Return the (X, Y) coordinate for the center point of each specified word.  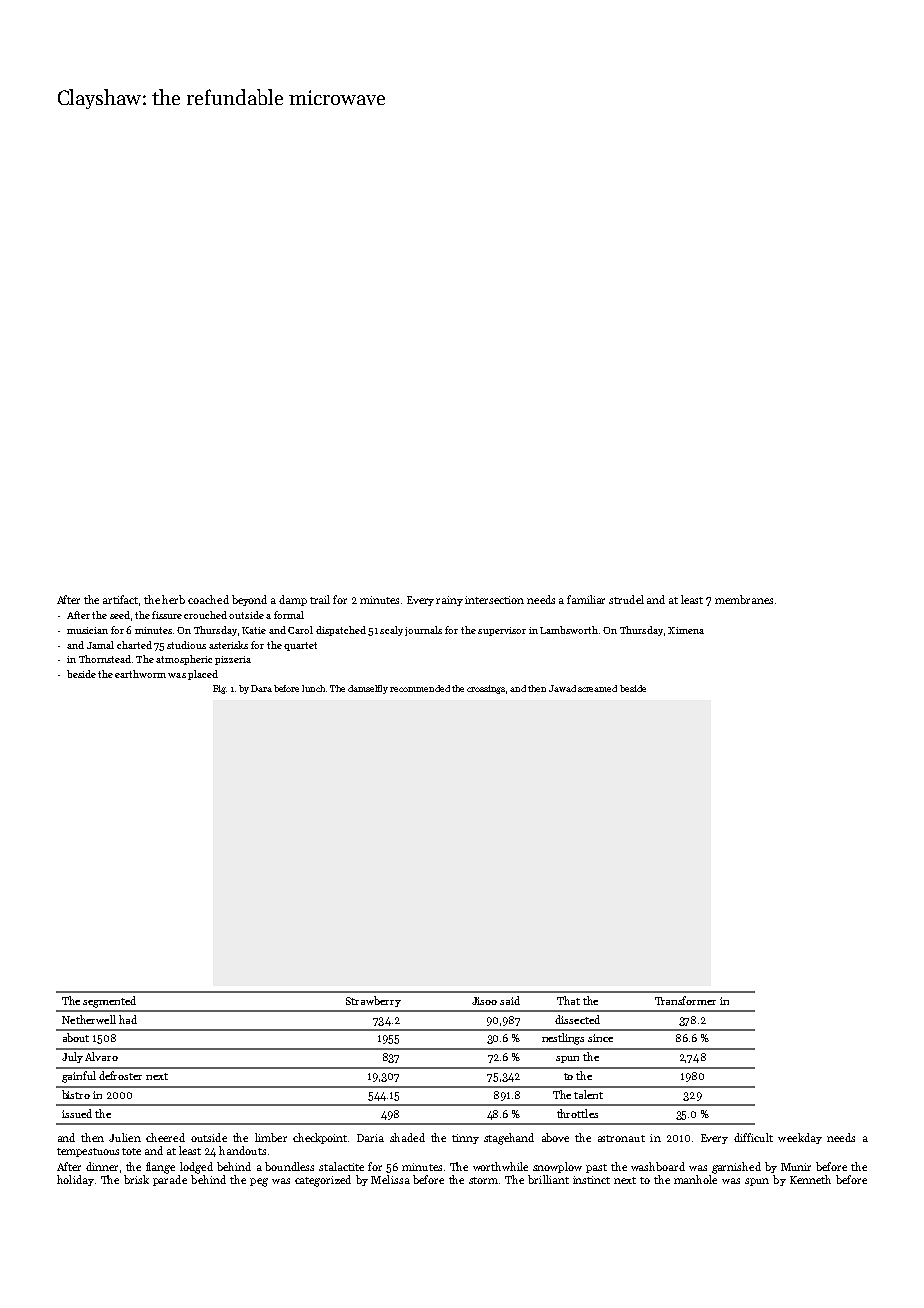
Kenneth (810, 1179)
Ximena (686, 630)
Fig (220, 689)
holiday (75, 1180)
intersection (494, 600)
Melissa (390, 1179)
